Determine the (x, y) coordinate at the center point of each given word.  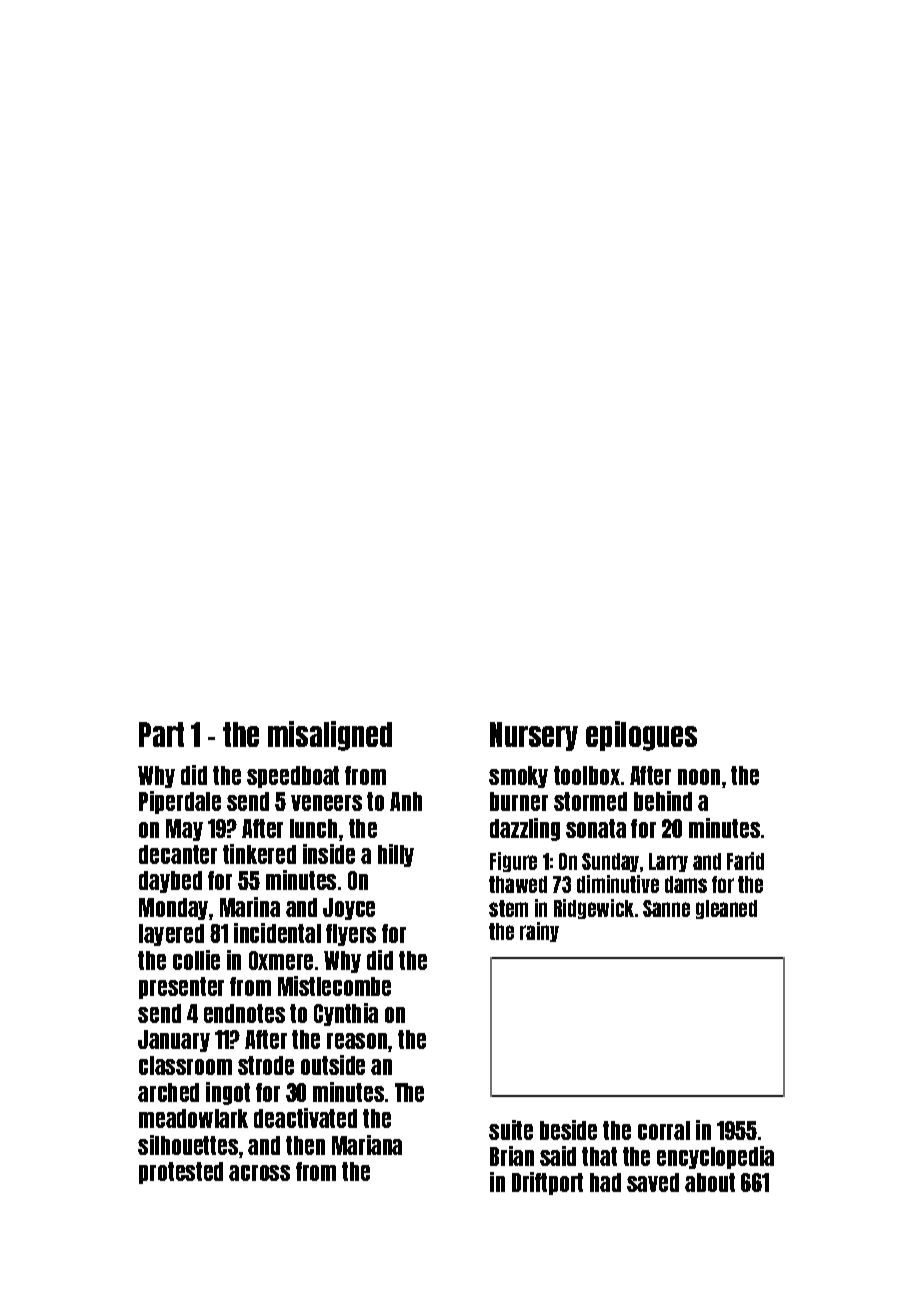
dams (686, 884)
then (305, 1145)
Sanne (666, 908)
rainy (539, 932)
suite (511, 1130)
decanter (178, 854)
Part (161, 734)
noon (699, 777)
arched (168, 1092)
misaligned (330, 736)
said (558, 1156)
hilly (396, 855)
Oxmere (281, 960)
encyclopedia (715, 1157)
